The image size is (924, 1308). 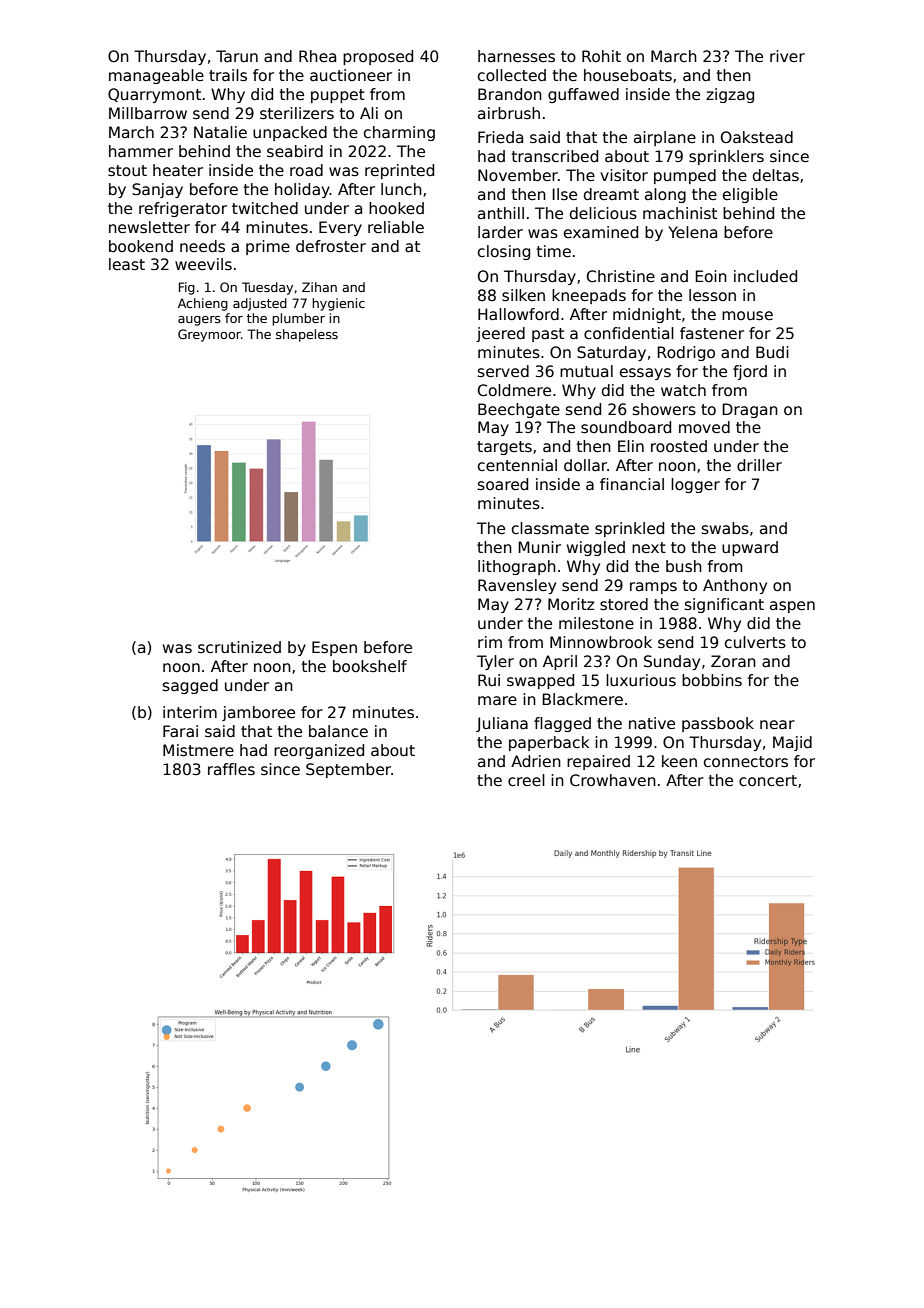 I want to click on ramps, so click(x=653, y=588).
